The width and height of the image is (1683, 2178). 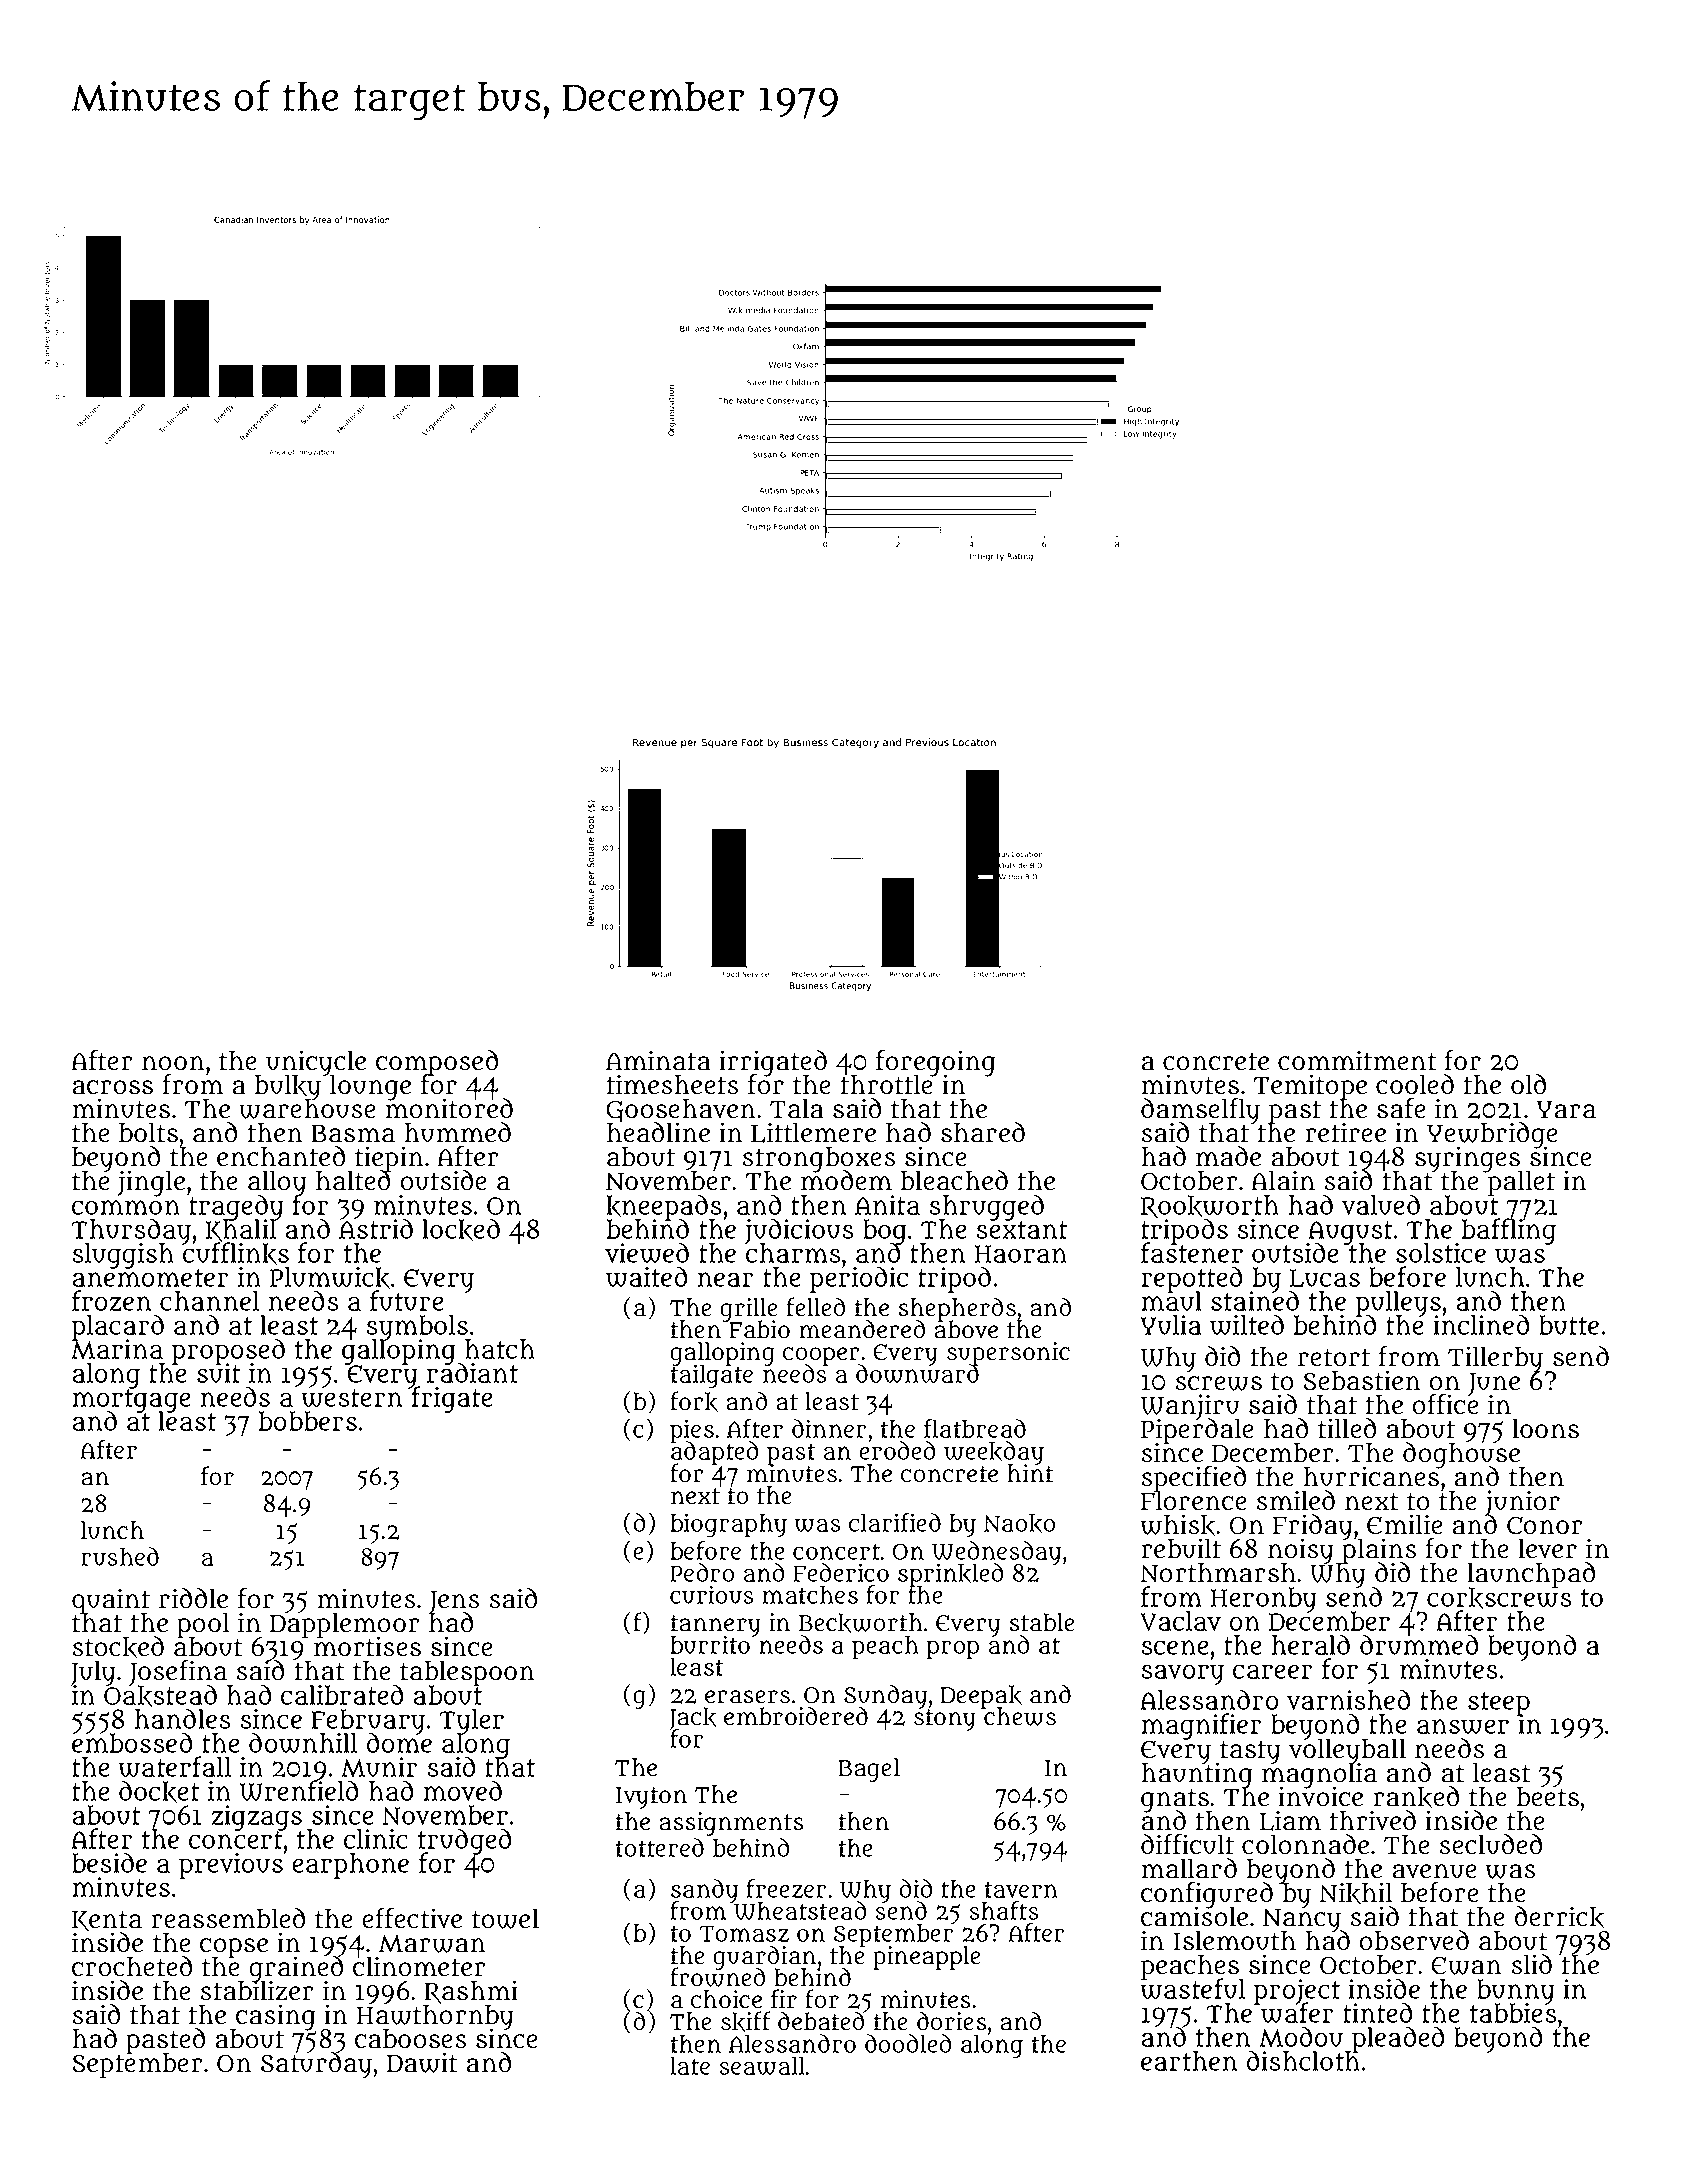 I want to click on timesheets, so click(x=673, y=1084).
